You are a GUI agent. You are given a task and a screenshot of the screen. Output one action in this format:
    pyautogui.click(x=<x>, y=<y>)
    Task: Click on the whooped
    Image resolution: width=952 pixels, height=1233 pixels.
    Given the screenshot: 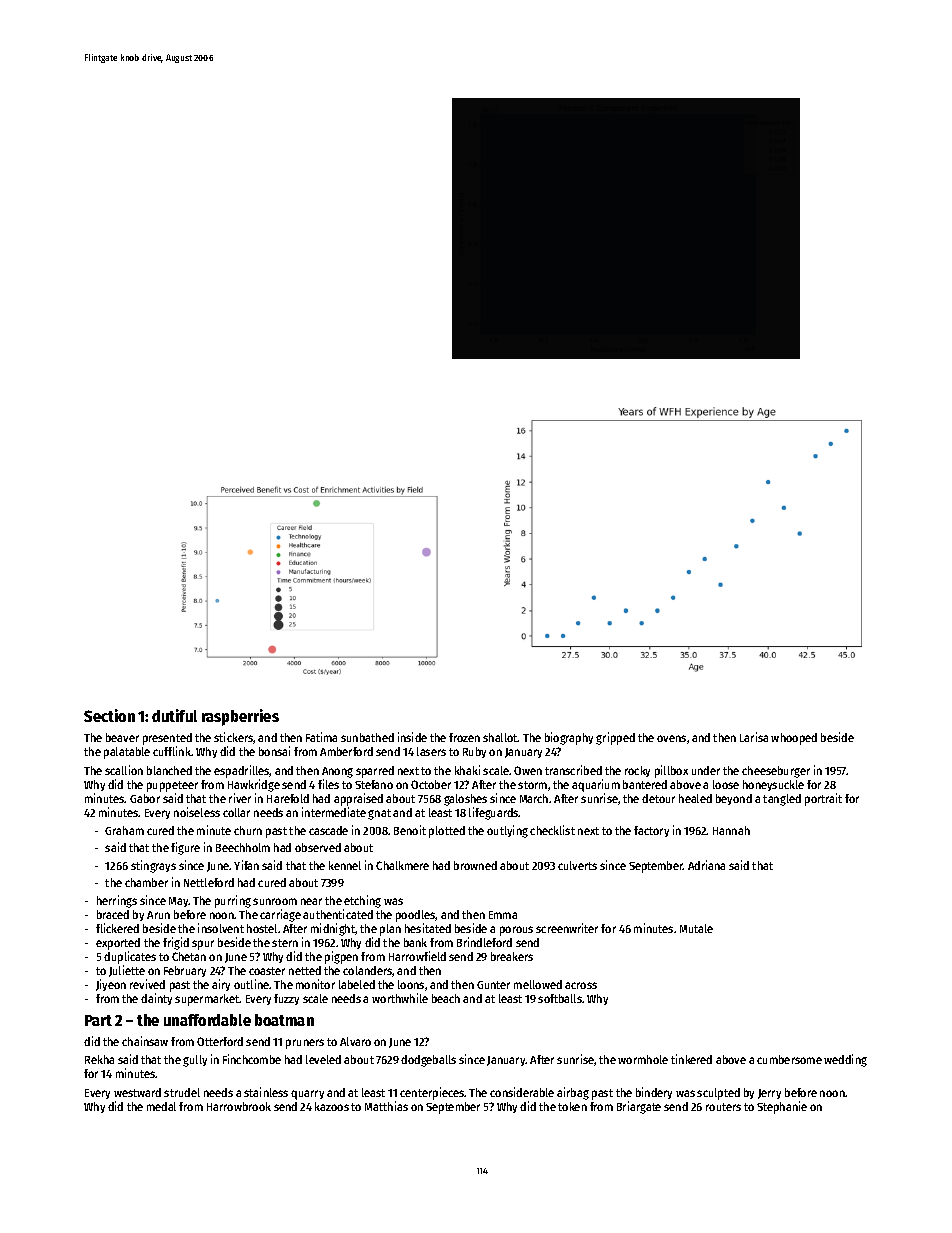 What is the action you would take?
    pyautogui.click(x=794, y=739)
